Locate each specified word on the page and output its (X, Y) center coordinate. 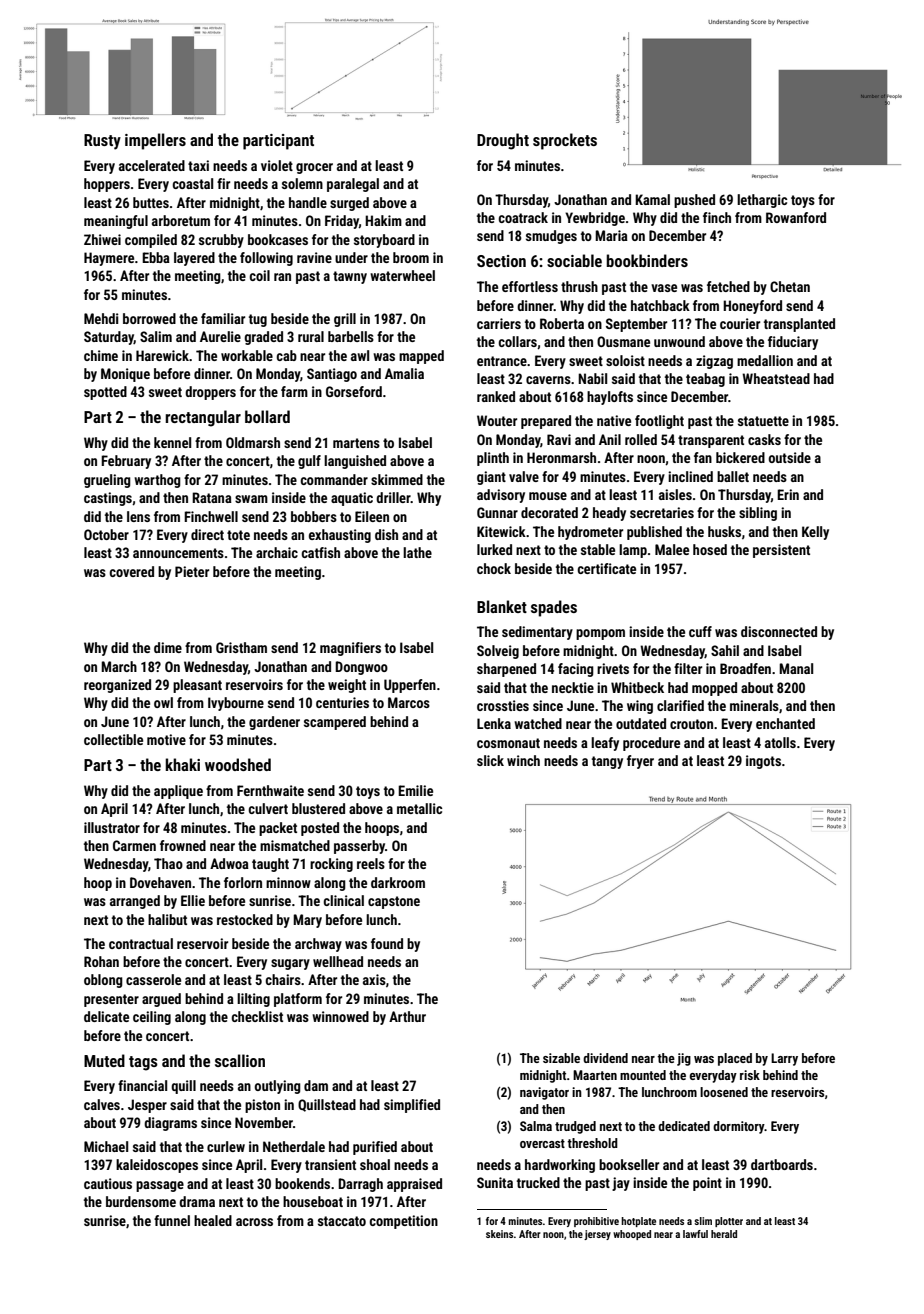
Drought (503, 141)
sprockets (565, 141)
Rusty (102, 142)
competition (404, 1222)
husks (724, 531)
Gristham (241, 647)
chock (494, 568)
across (254, 1222)
